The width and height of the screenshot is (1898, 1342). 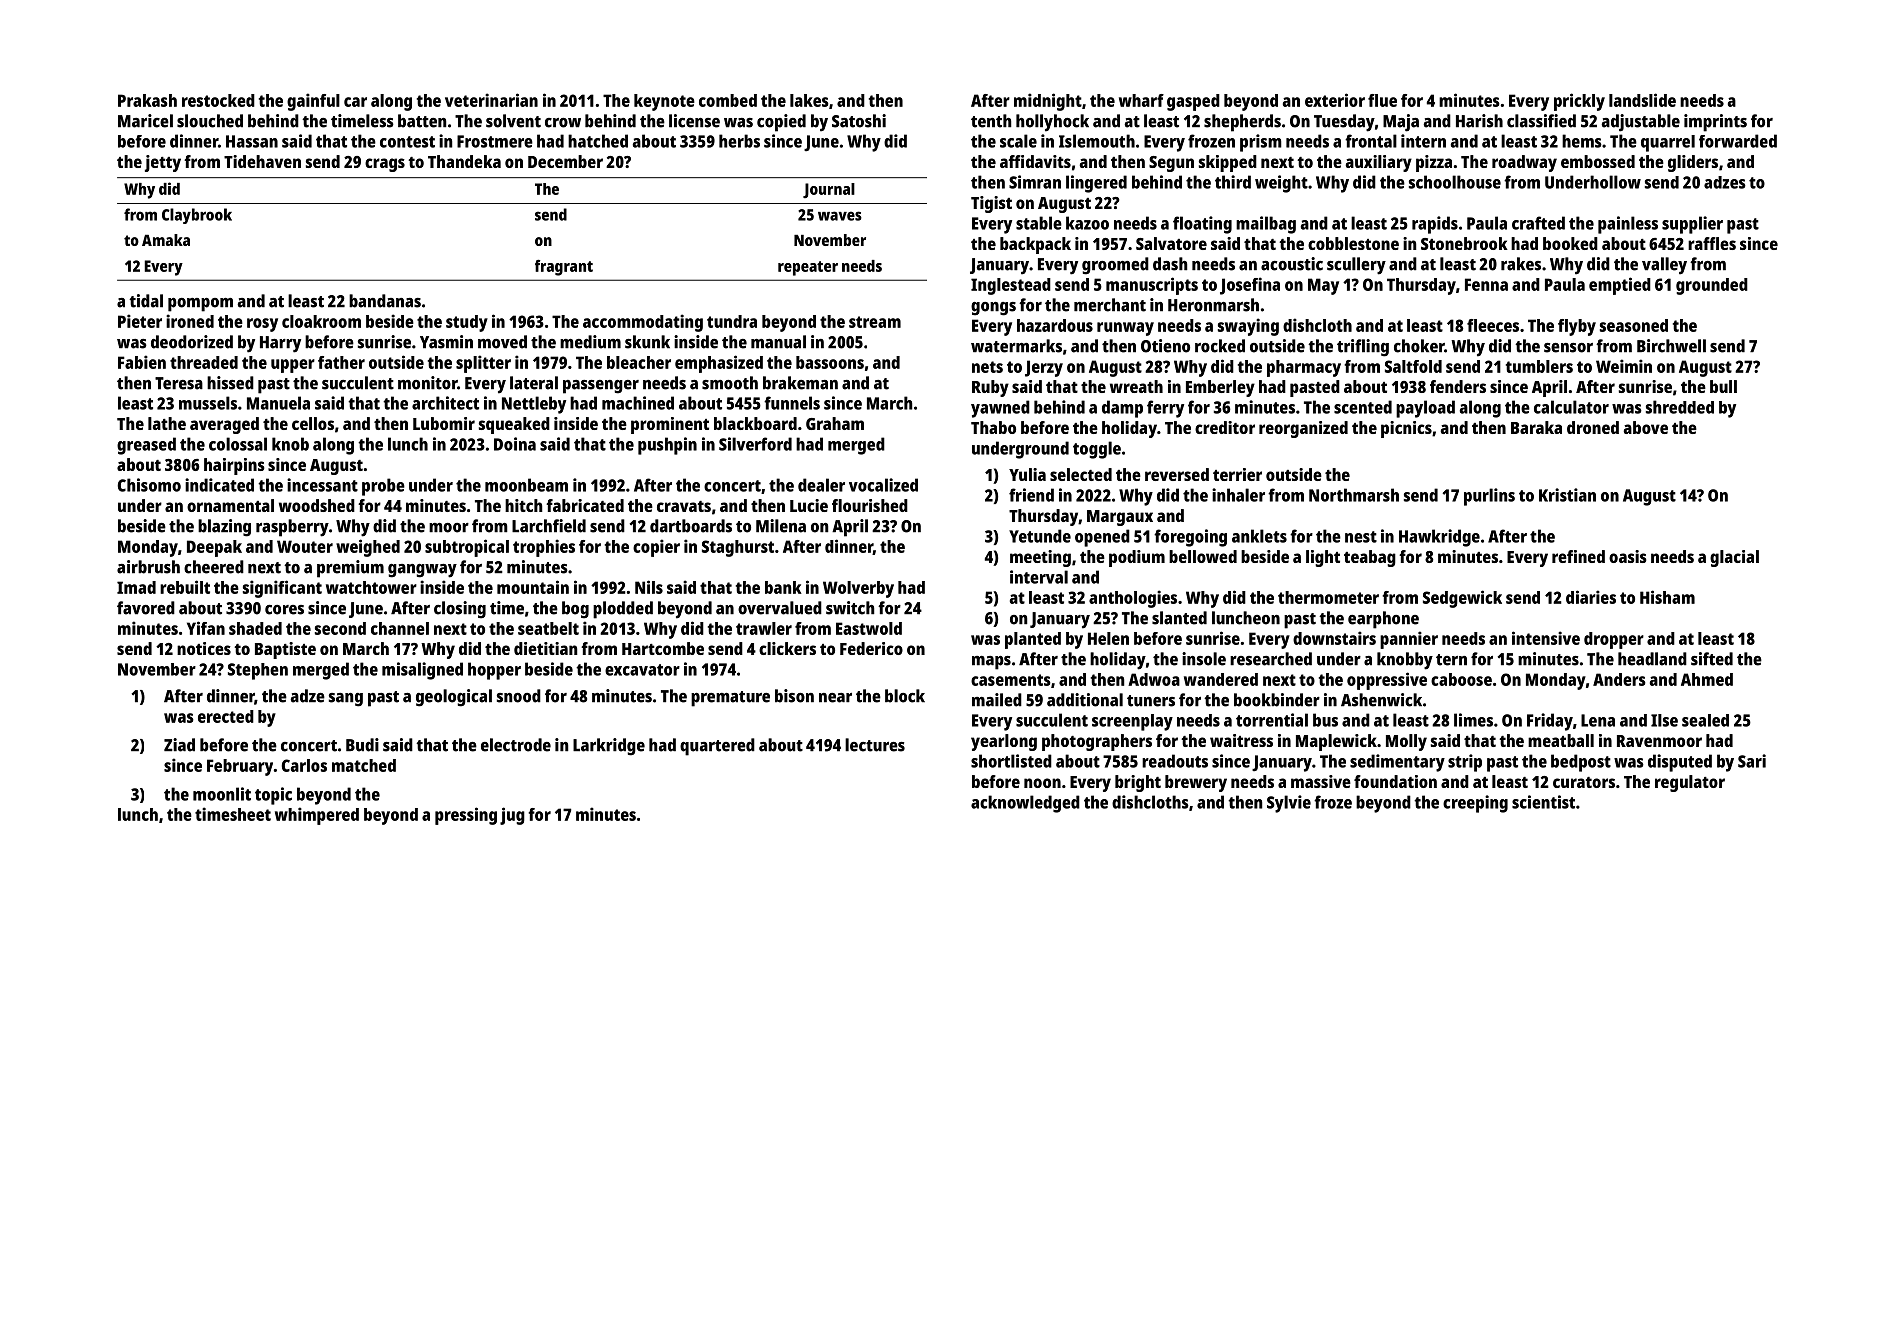 What do you see at coordinates (840, 216) in the screenshot?
I see `waves` at bounding box center [840, 216].
